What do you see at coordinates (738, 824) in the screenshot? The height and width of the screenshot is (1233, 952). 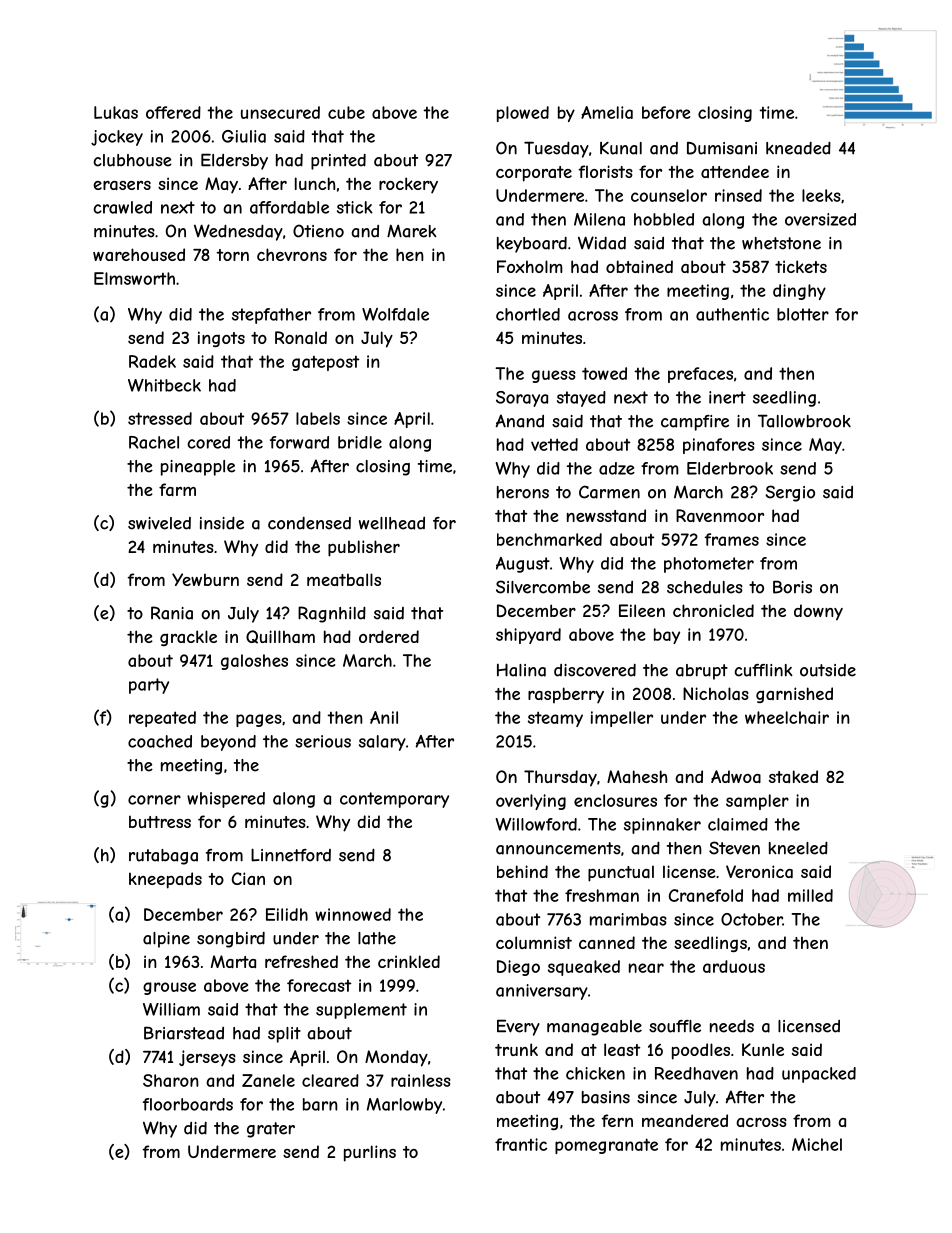 I see `claimed` at bounding box center [738, 824].
